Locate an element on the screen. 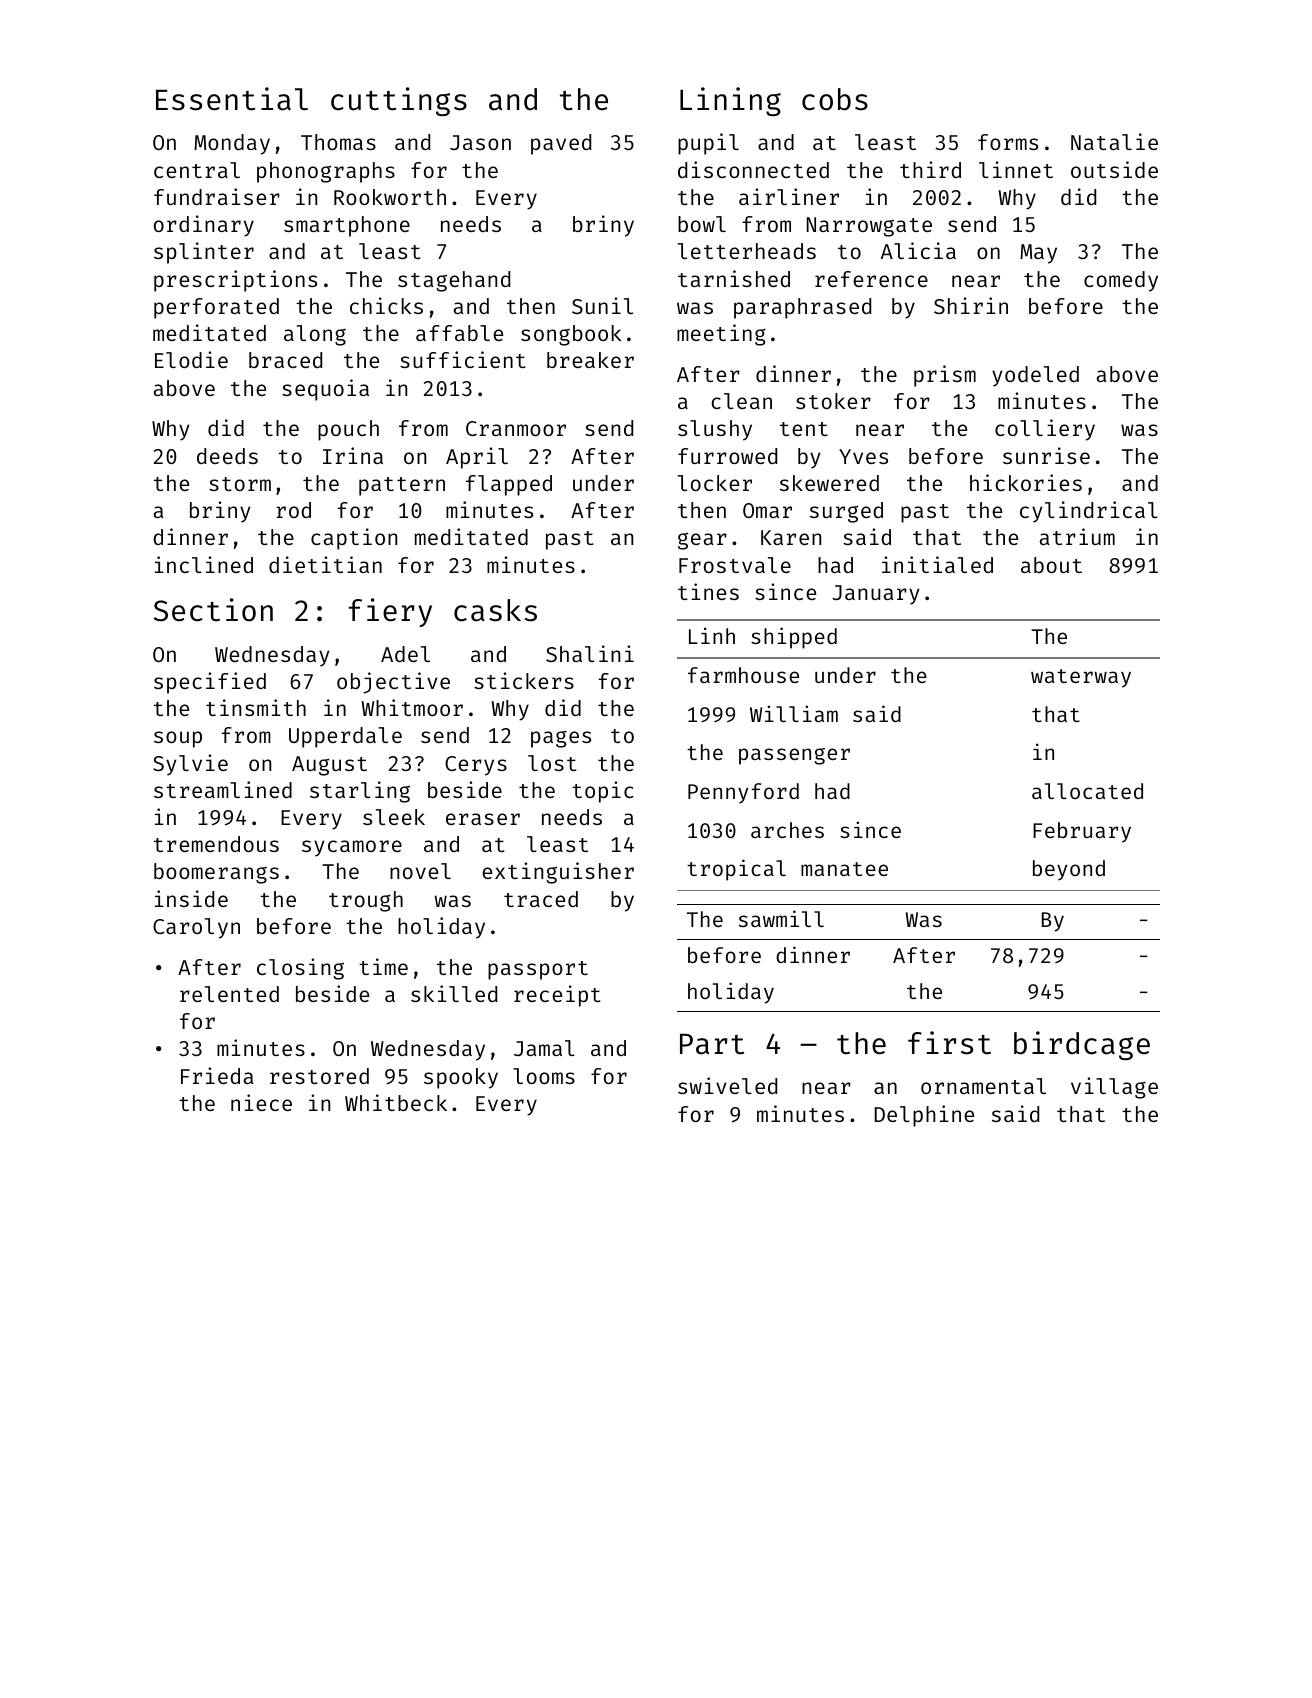  Essential is located at coordinates (232, 99).
